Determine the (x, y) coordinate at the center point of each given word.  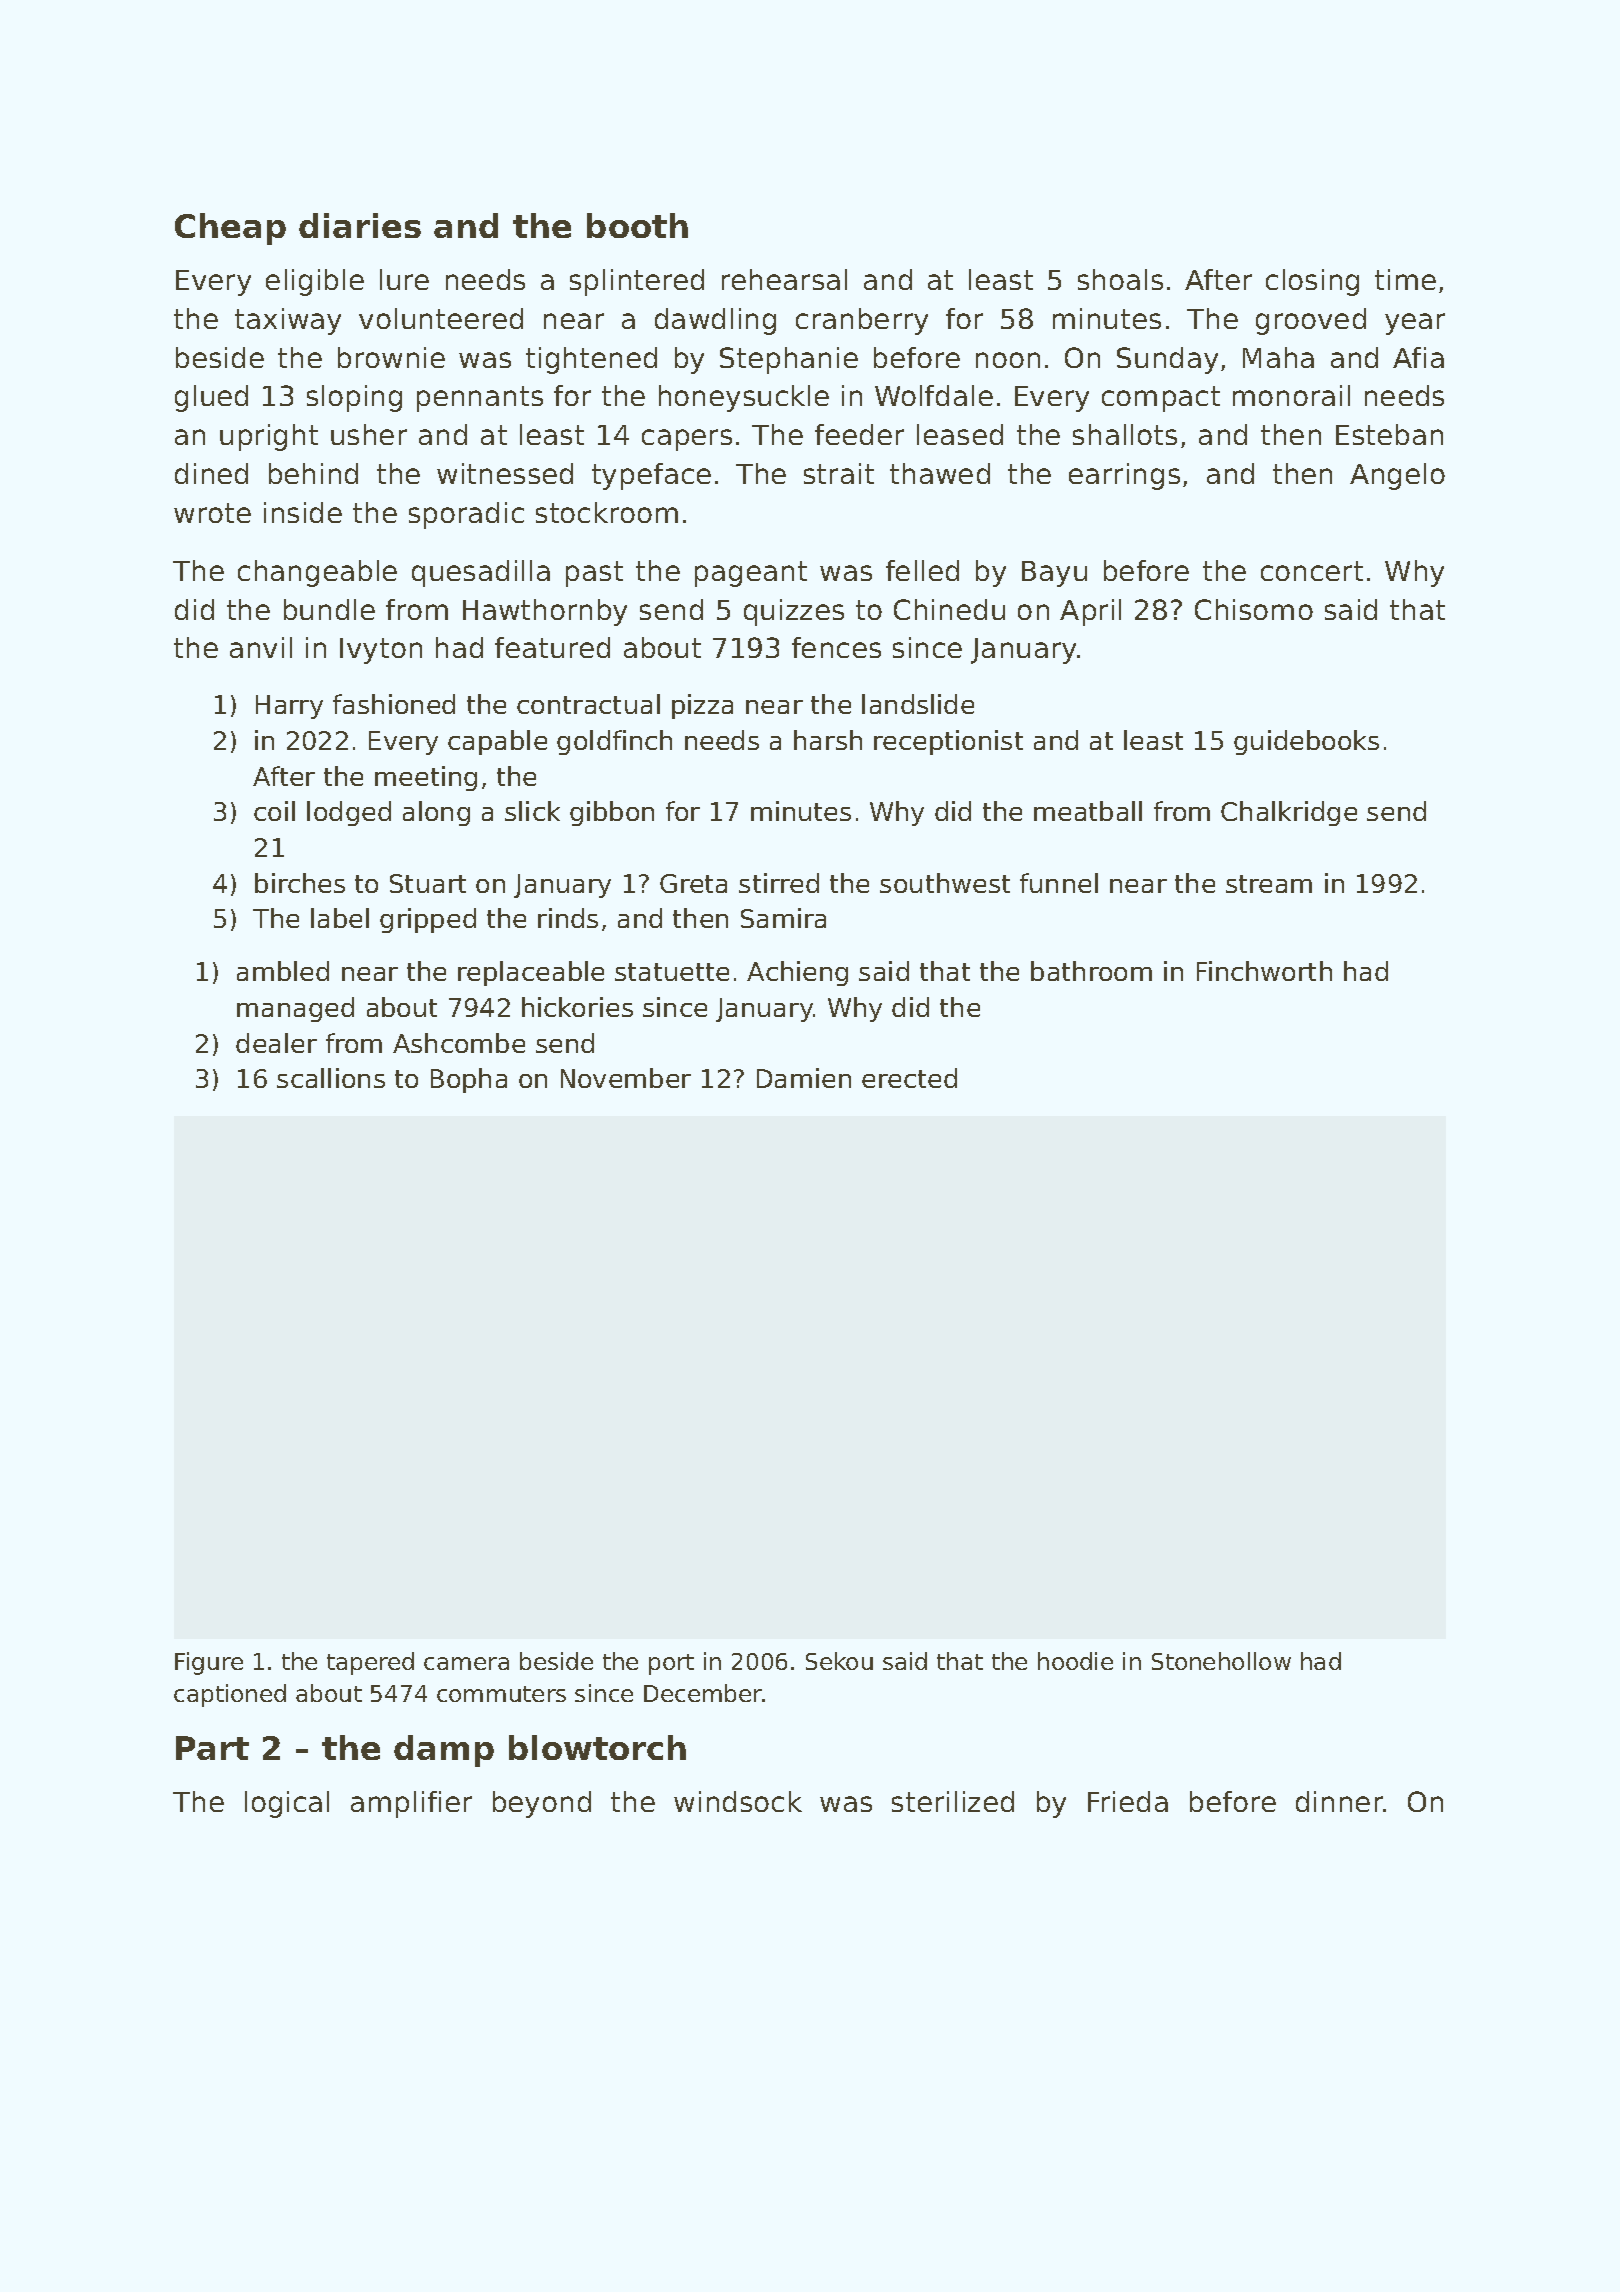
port (671, 1664)
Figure (209, 1663)
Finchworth (1264, 971)
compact (1161, 399)
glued (211, 398)
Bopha (469, 1080)
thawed (940, 473)
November (626, 1078)
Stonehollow (1221, 1661)
